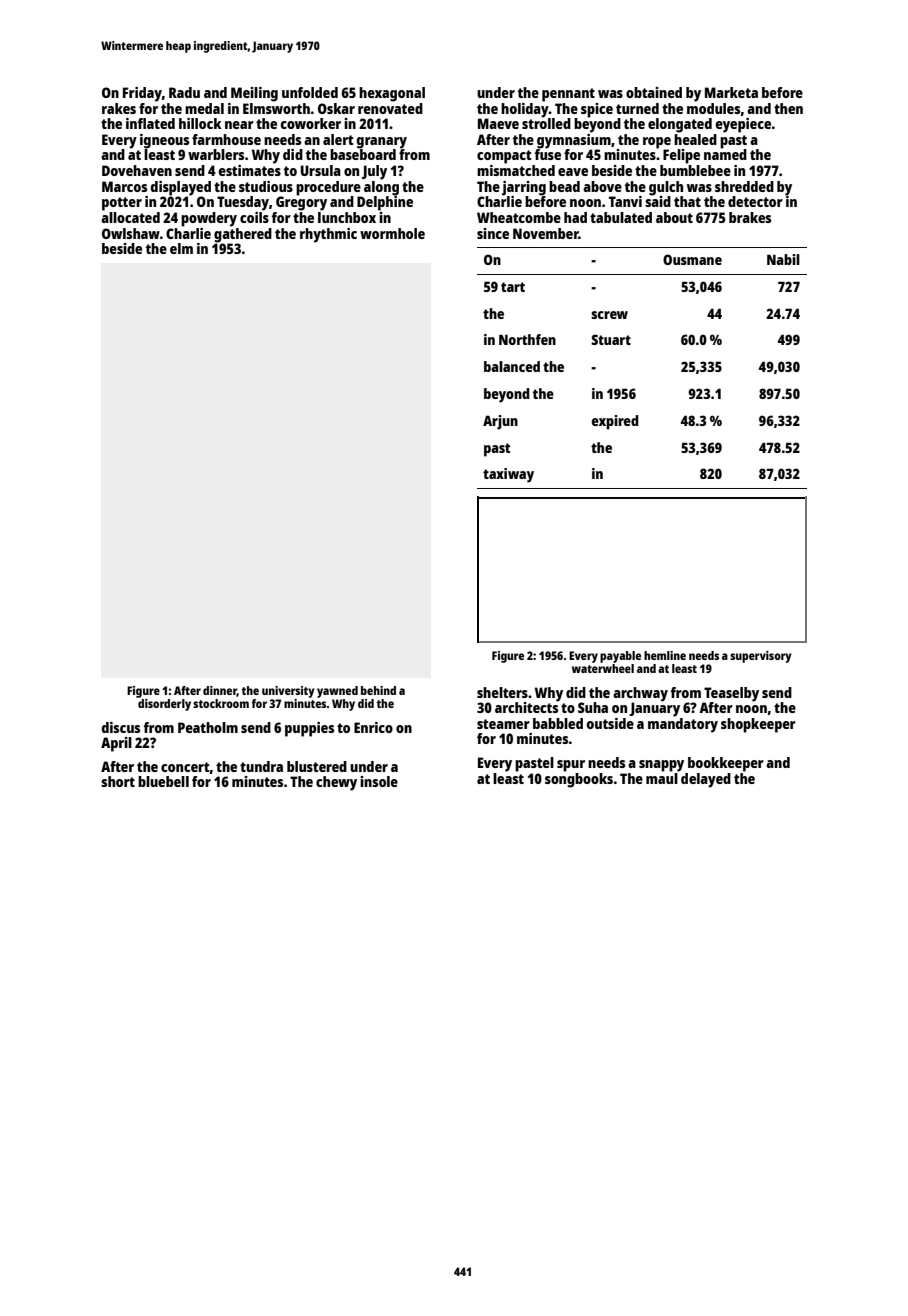 The image size is (908, 1316). I want to click on taxiway, so click(508, 475).
